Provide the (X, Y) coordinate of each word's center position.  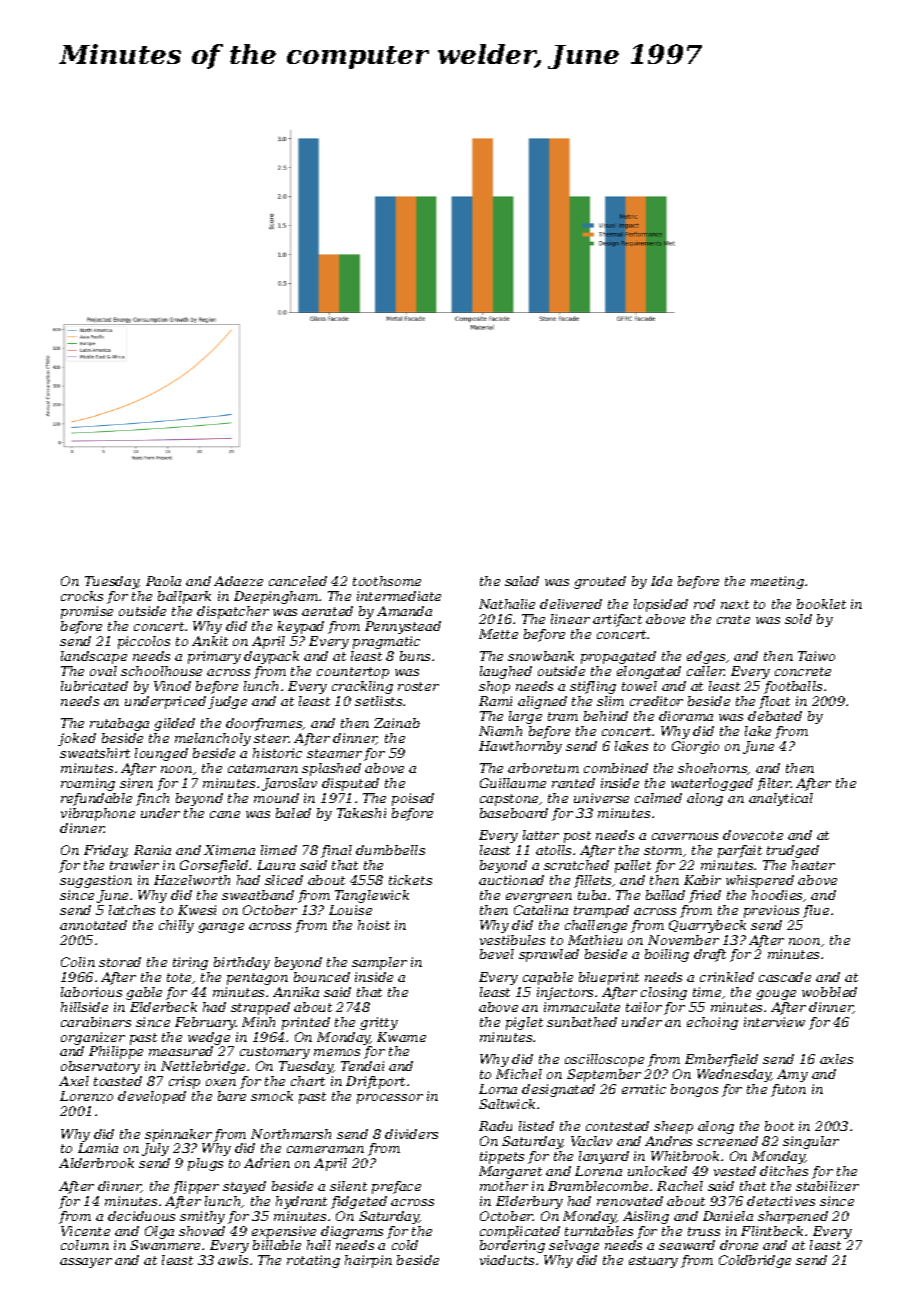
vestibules (512, 940)
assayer (86, 1263)
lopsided (661, 605)
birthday (242, 963)
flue (816, 911)
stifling (593, 687)
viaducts (507, 1260)
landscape (94, 657)
